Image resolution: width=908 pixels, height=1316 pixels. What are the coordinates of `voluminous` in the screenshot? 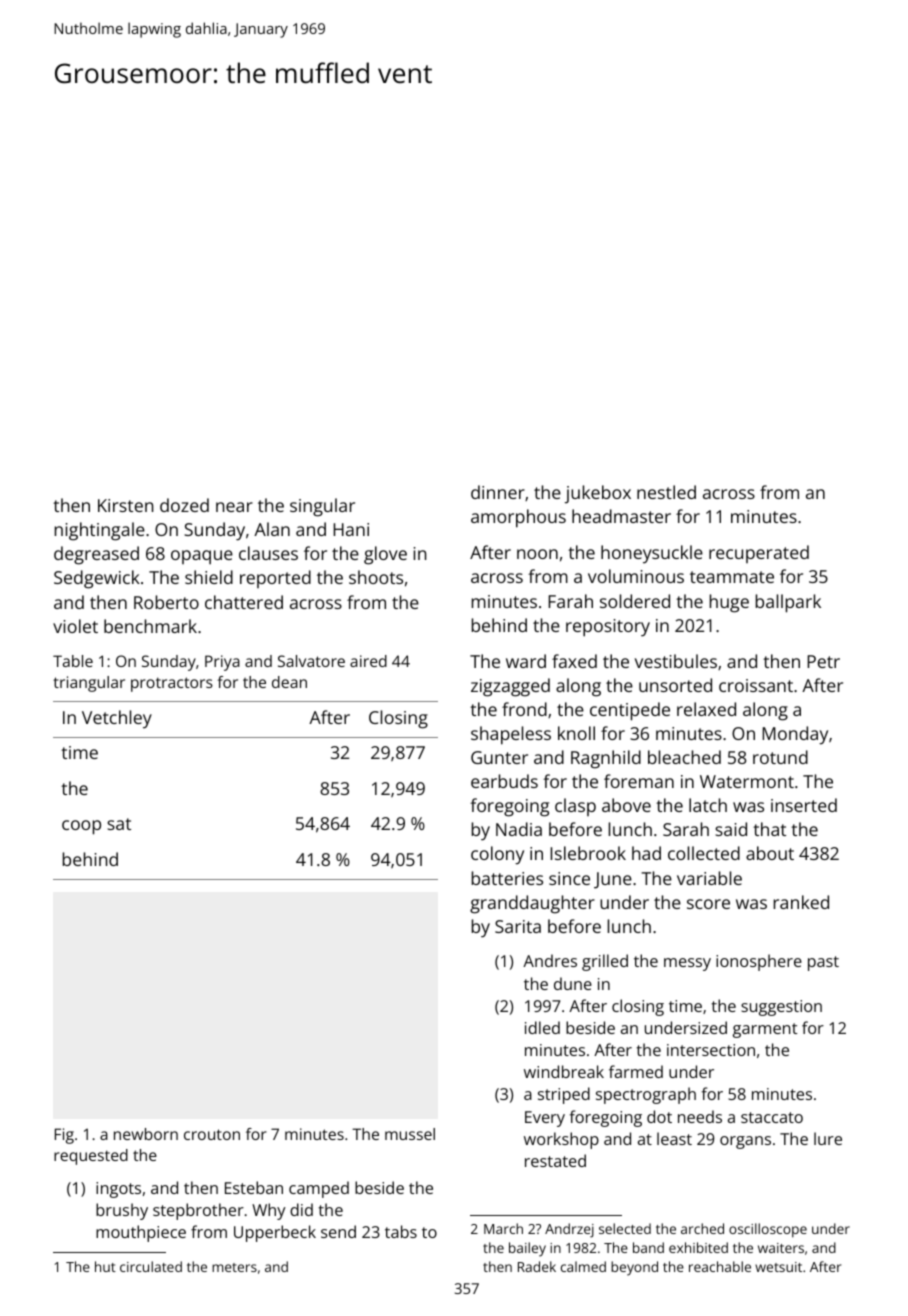 It's located at (636, 576).
